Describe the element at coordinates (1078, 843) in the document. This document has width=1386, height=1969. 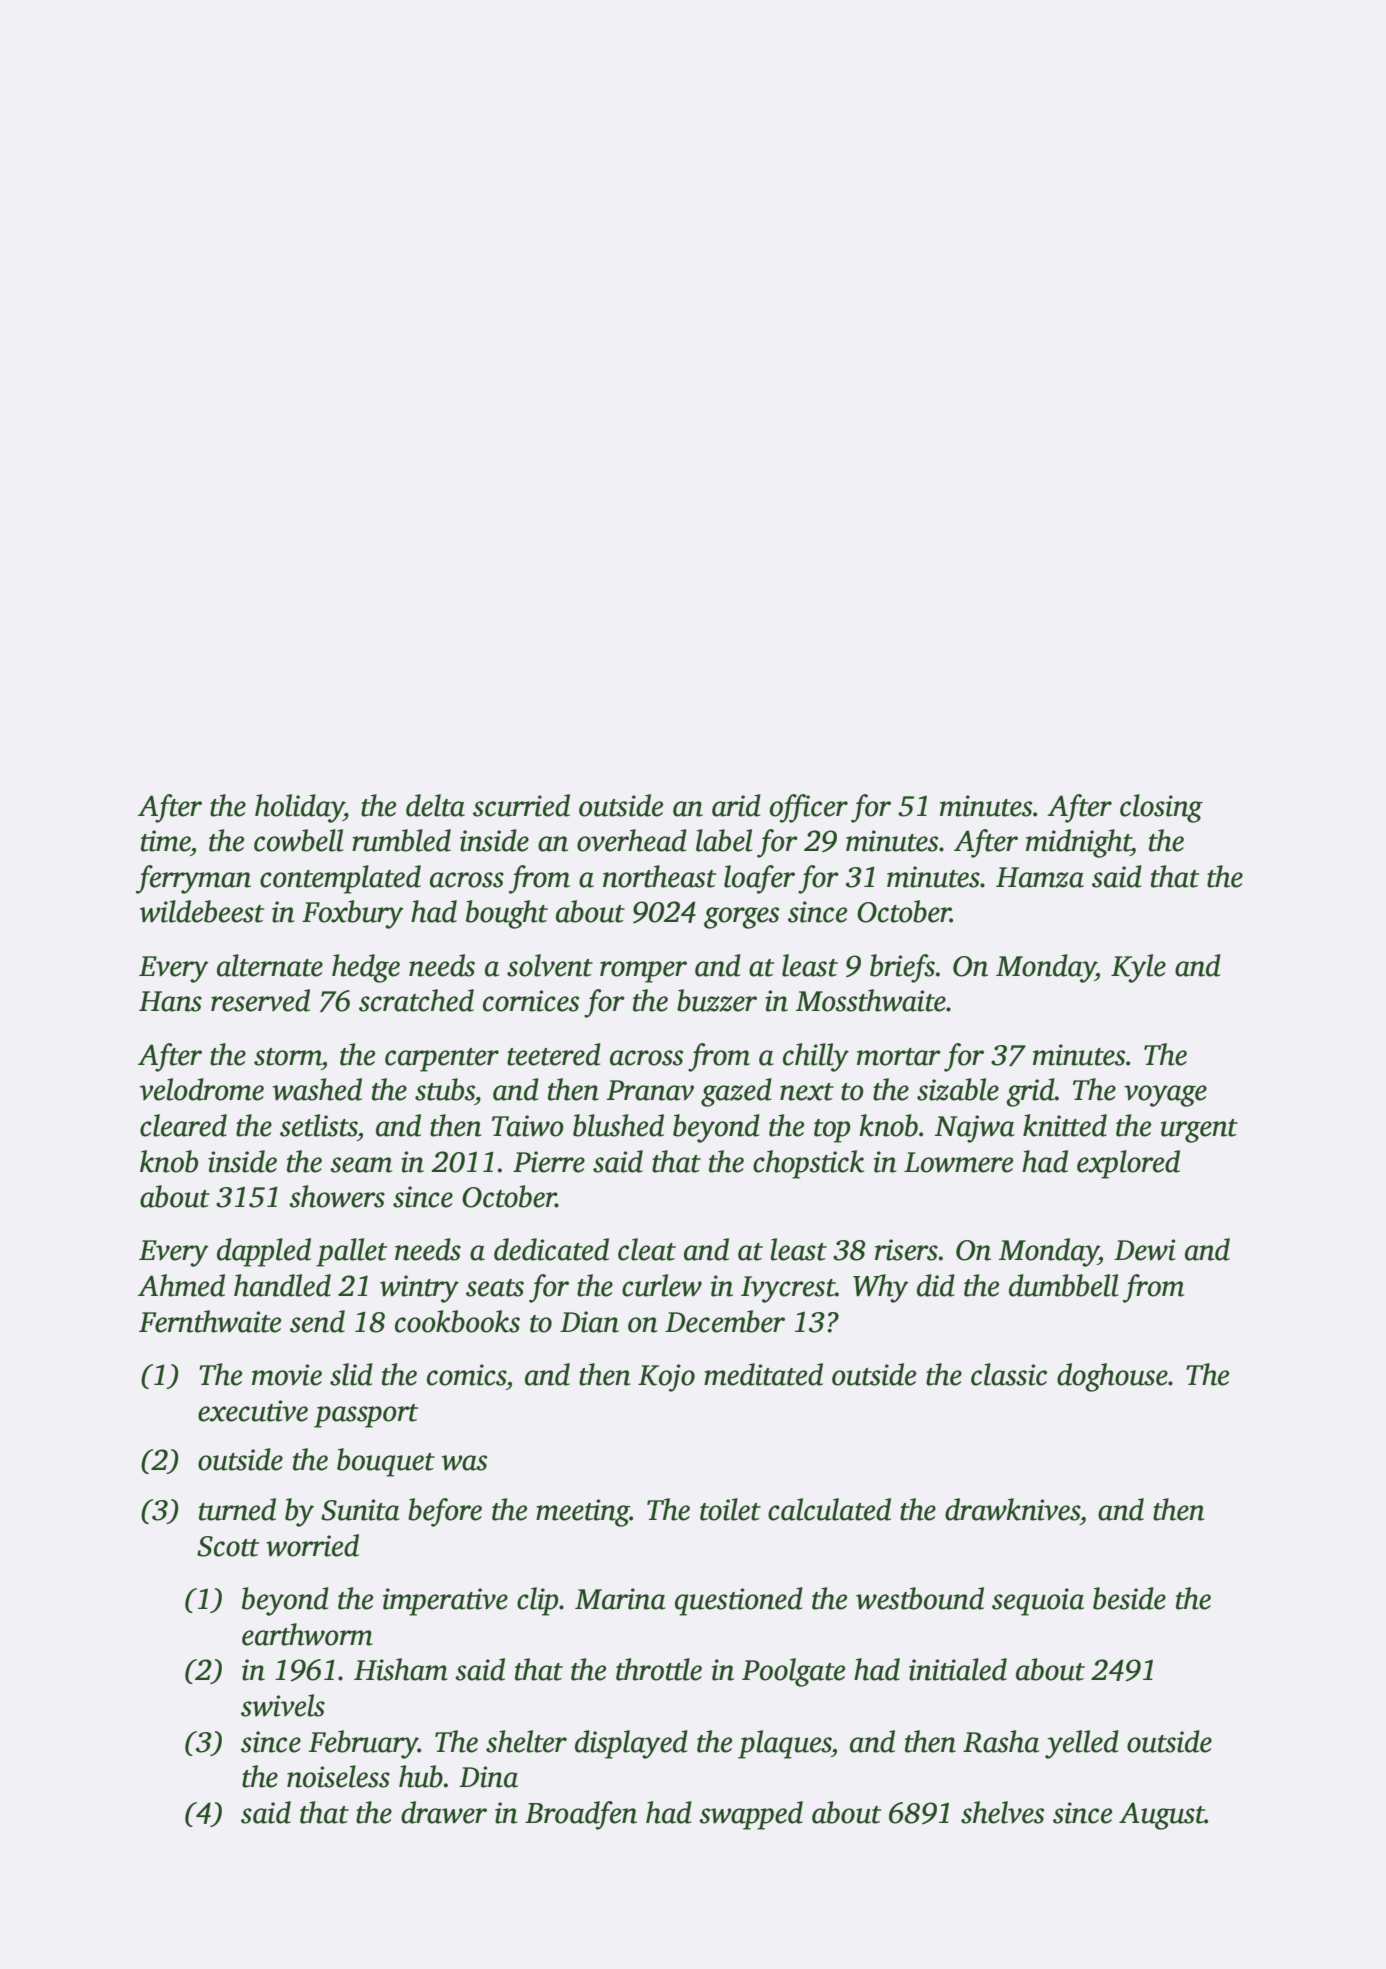
I see `midnight` at that location.
